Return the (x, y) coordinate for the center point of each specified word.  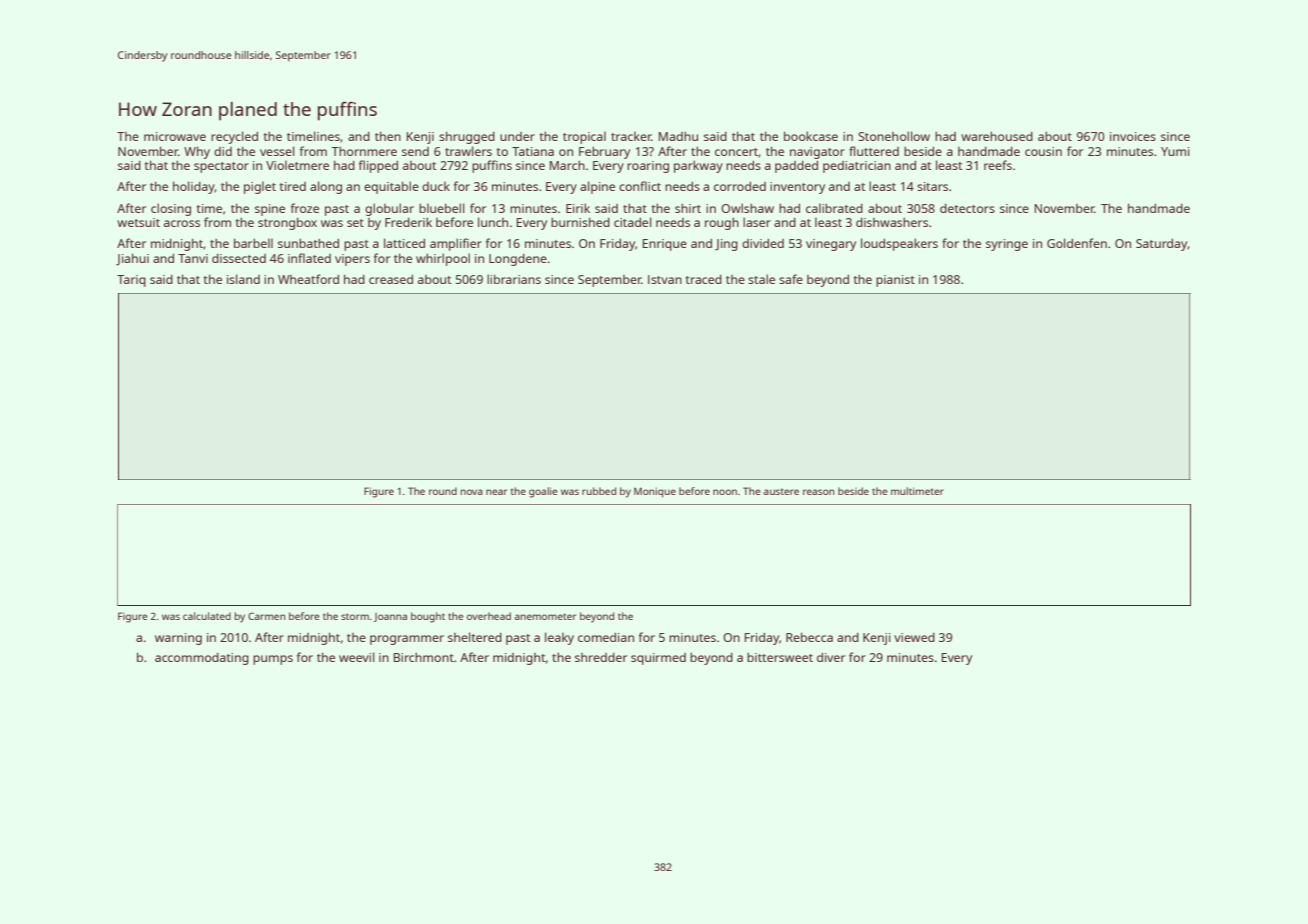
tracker (631, 136)
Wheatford (308, 279)
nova (472, 492)
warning (178, 639)
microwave (175, 136)
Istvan (665, 279)
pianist (895, 281)
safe (791, 279)
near (496, 492)
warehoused (997, 136)
